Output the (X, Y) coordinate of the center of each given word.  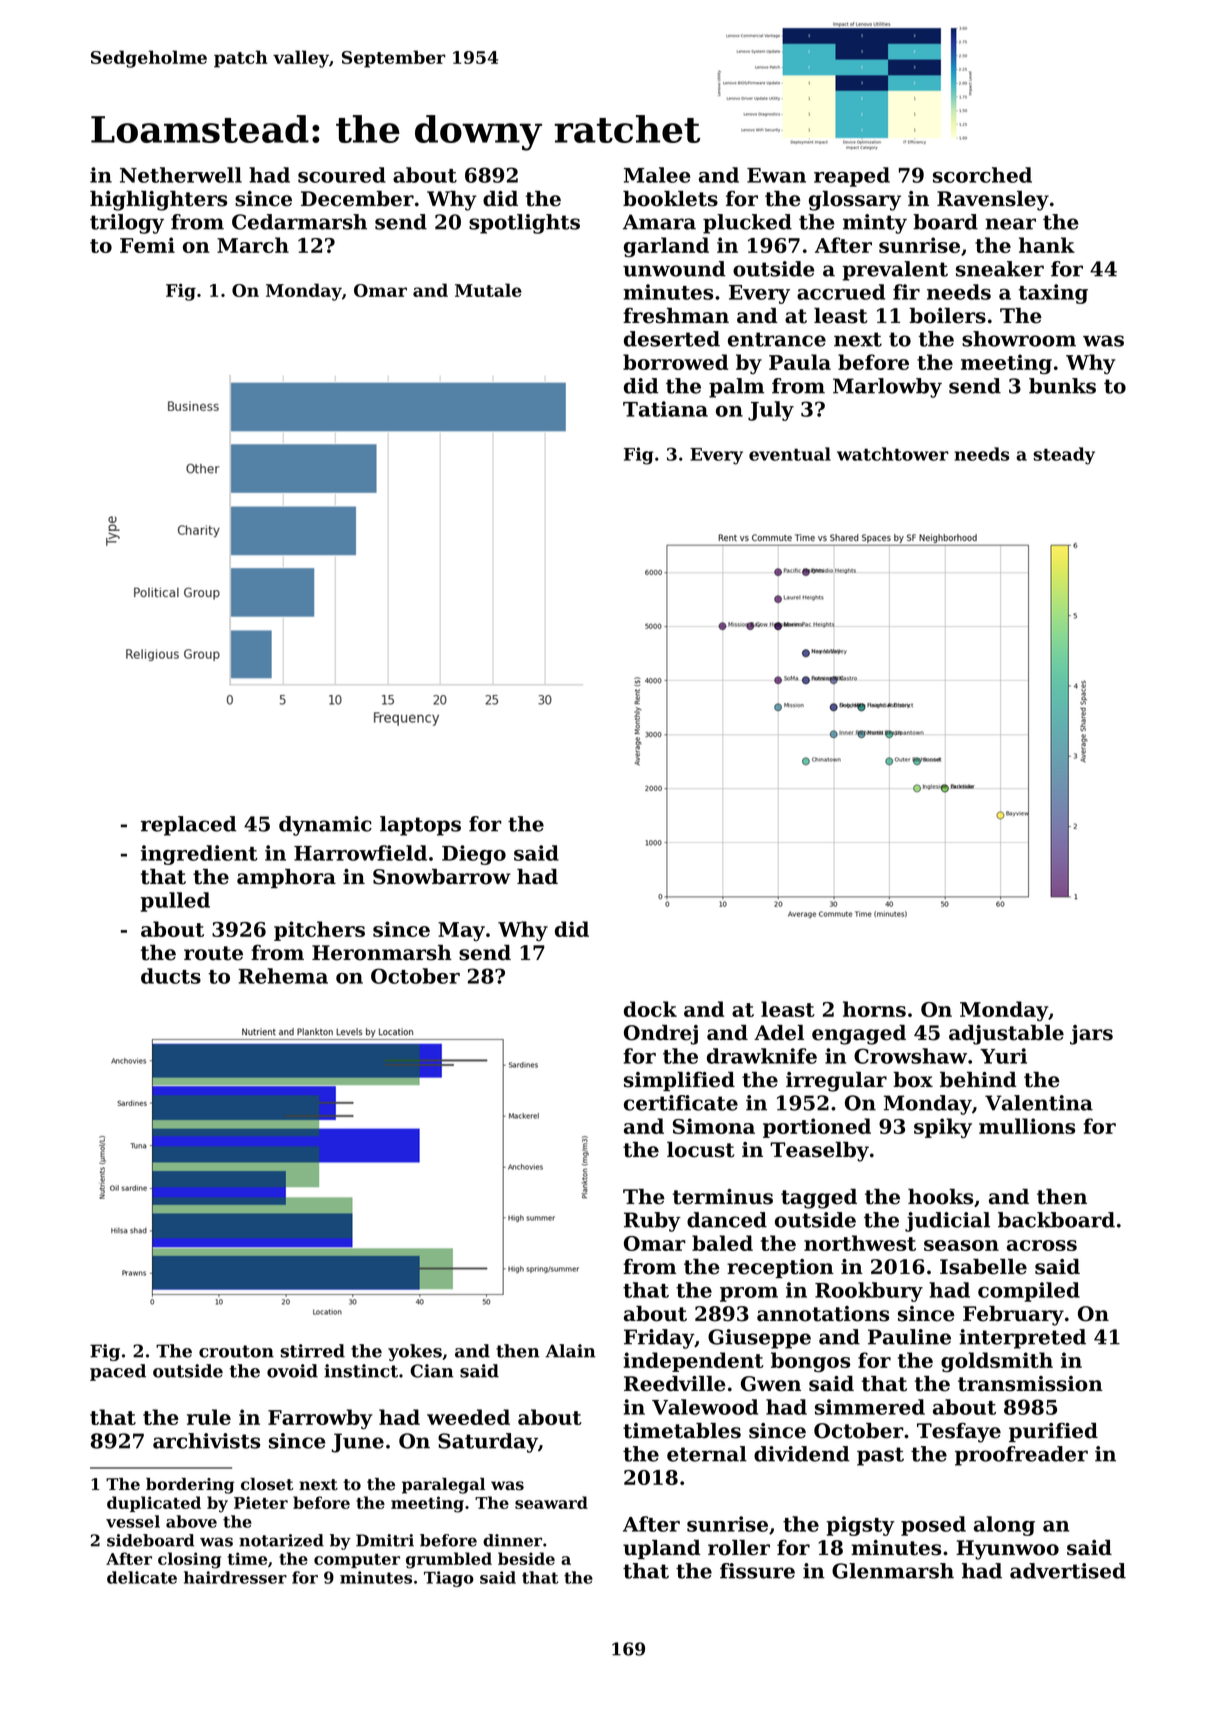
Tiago (449, 1579)
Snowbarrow (442, 877)
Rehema (283, 976)
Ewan (776, 175)
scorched (982, 175)
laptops (420, 826)
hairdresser (235, 1577)
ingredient (199, 855)
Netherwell (181, 175)
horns (874, 1009)
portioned (817, 1128)
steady (1064, 456)
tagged (819, 1199)
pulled (175, 902)
